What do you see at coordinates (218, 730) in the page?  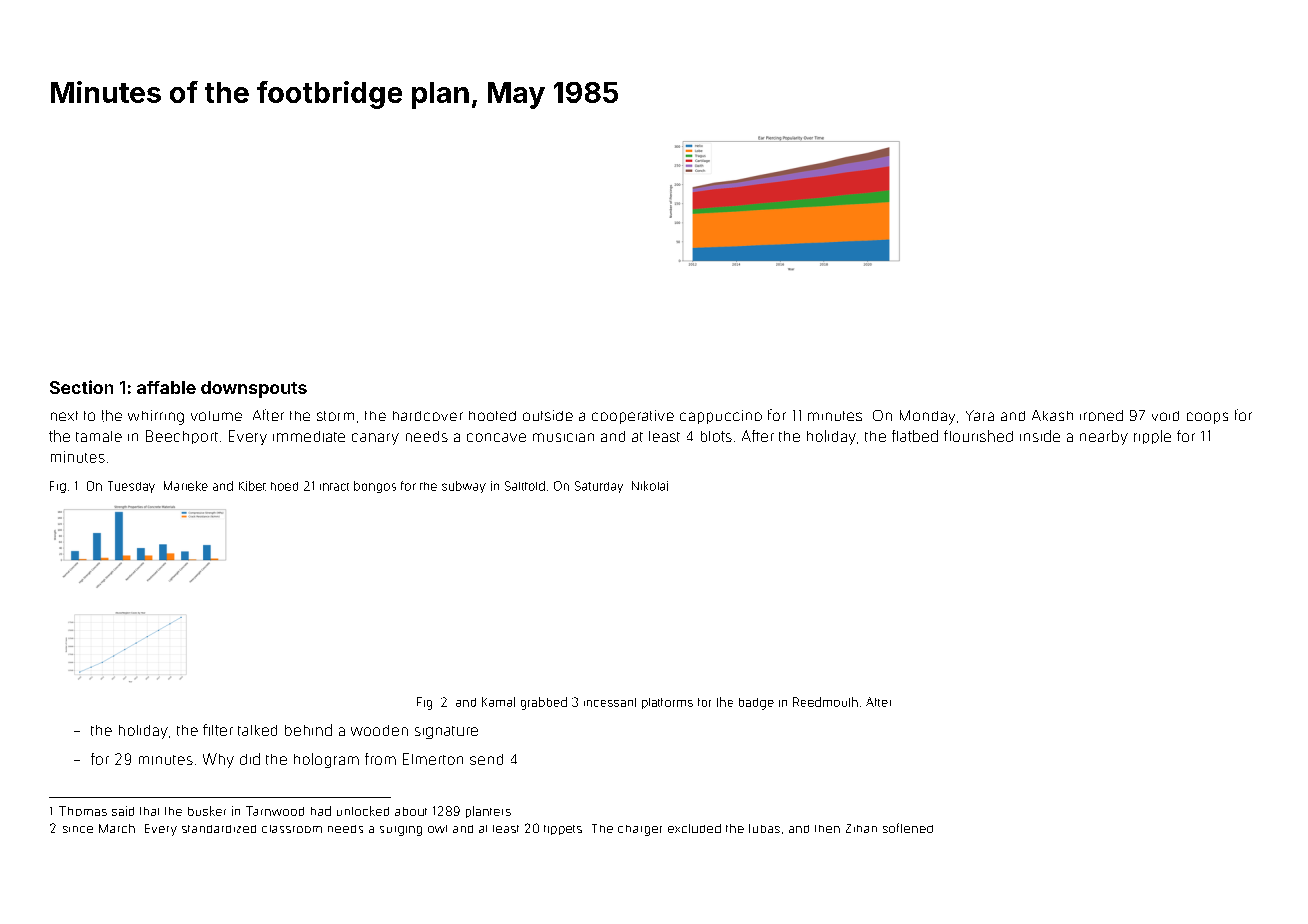 I see `filter` at bounding box center [218, 730].
